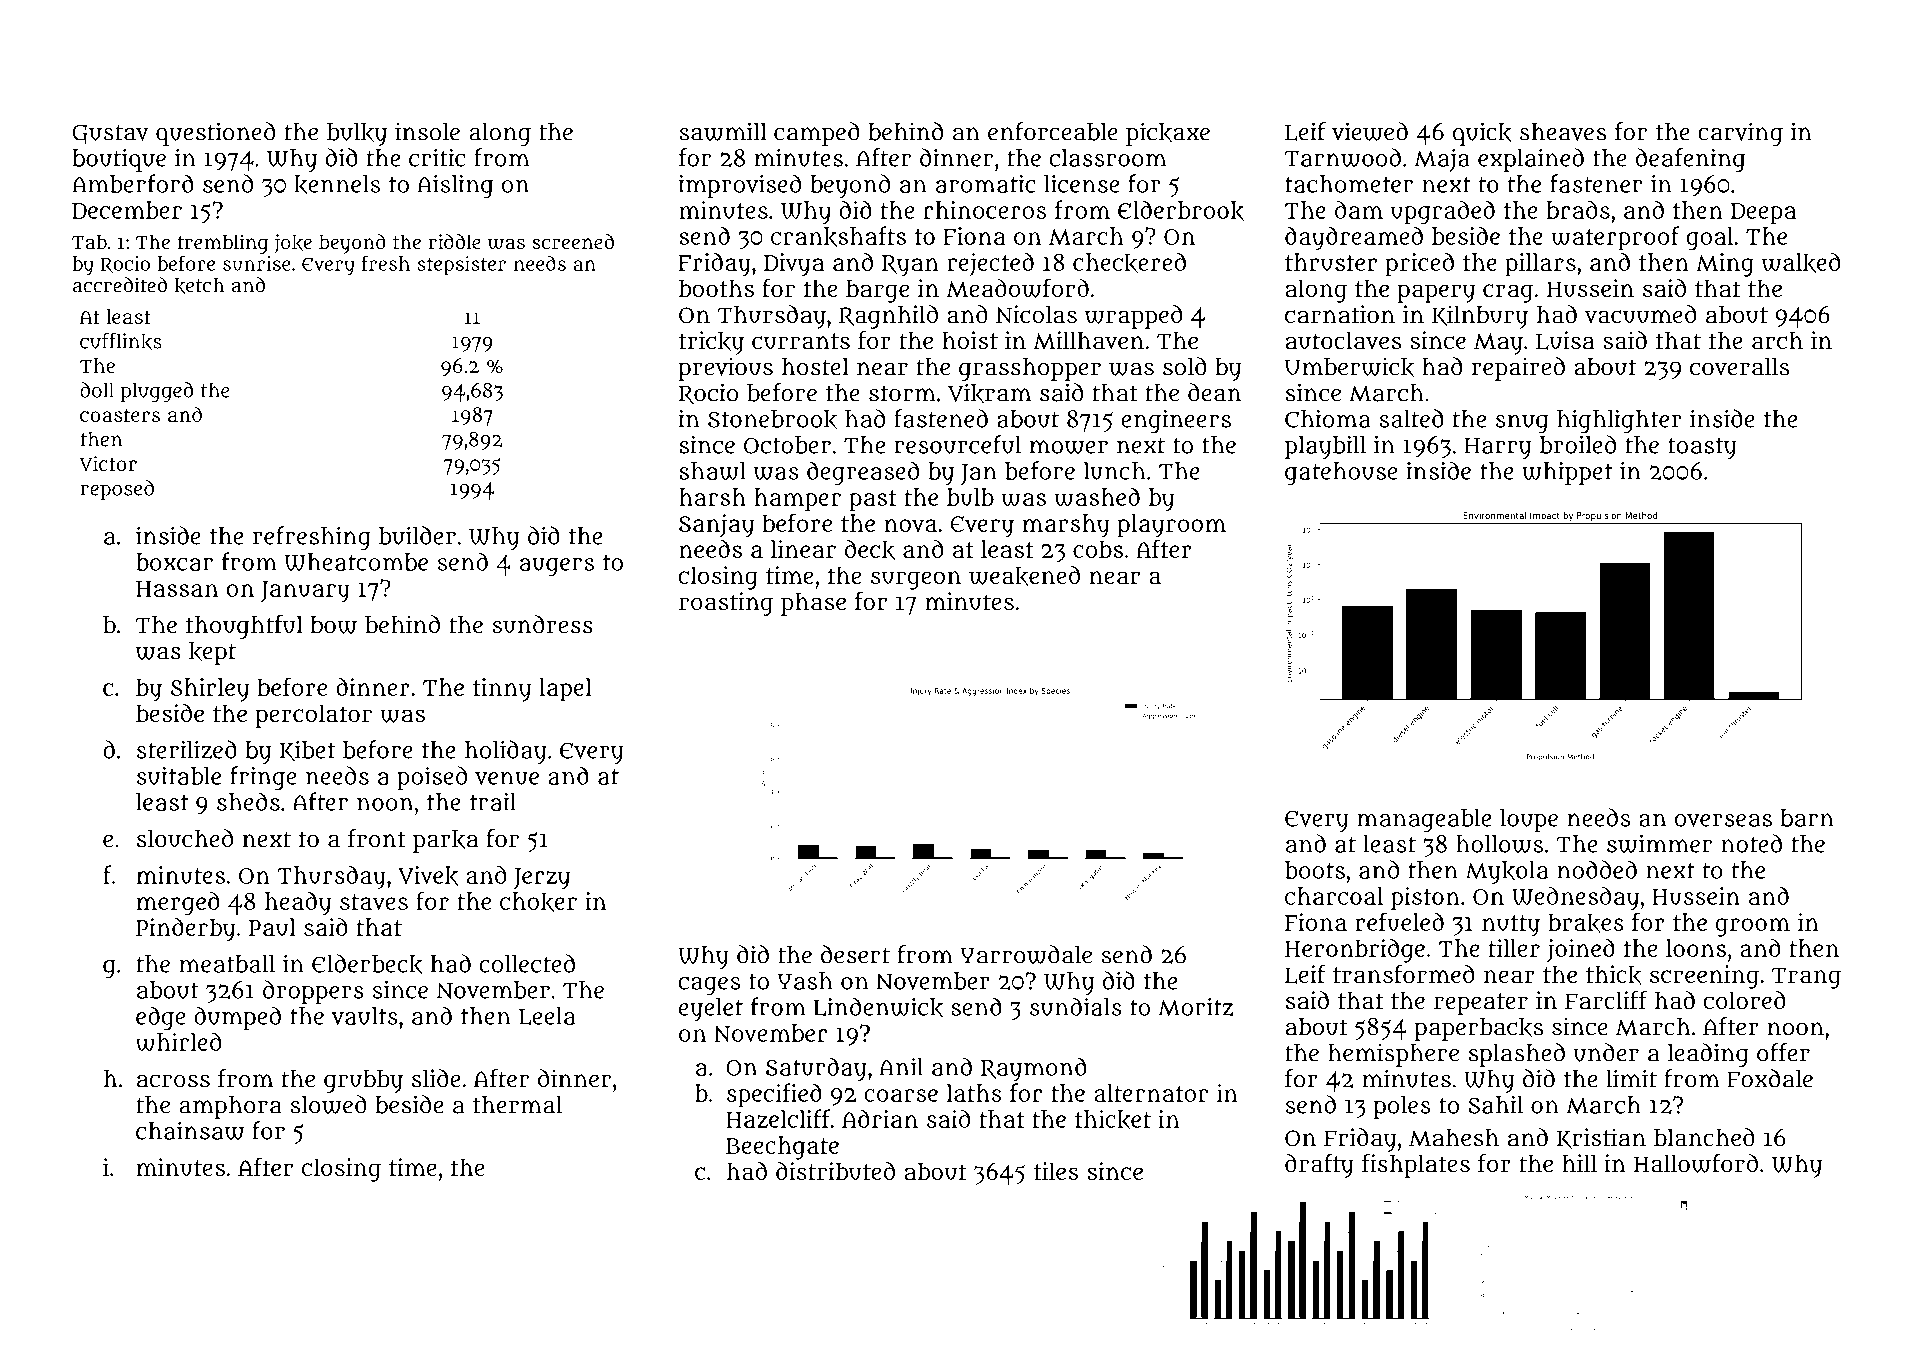  I want to click on stepsister, so click(461, 266).
